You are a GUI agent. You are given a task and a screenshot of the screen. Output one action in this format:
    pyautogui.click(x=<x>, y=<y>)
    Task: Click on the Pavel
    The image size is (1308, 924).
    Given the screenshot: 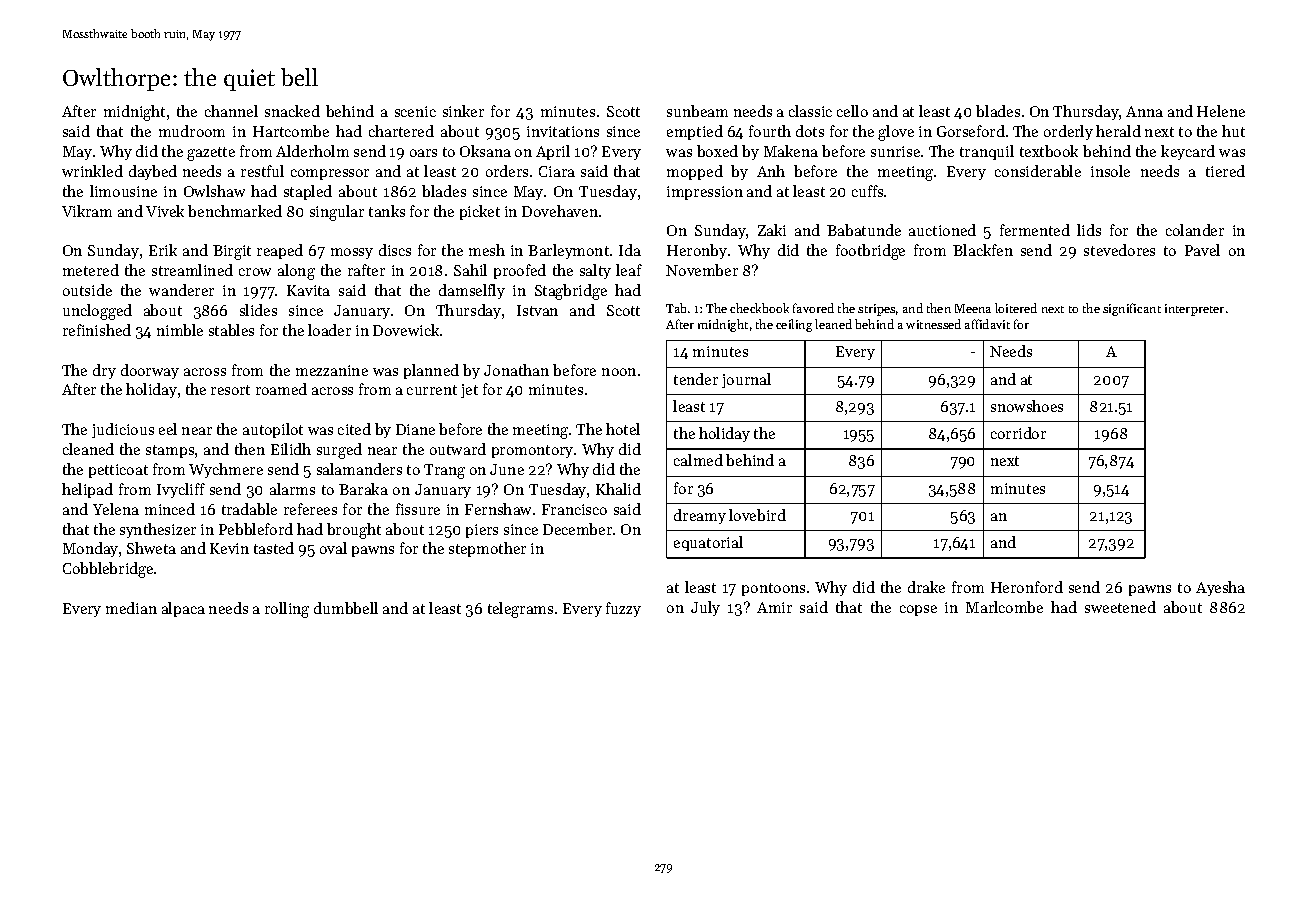 What is the action you would take?
    pyautogui.click(x=1202, y=250)
